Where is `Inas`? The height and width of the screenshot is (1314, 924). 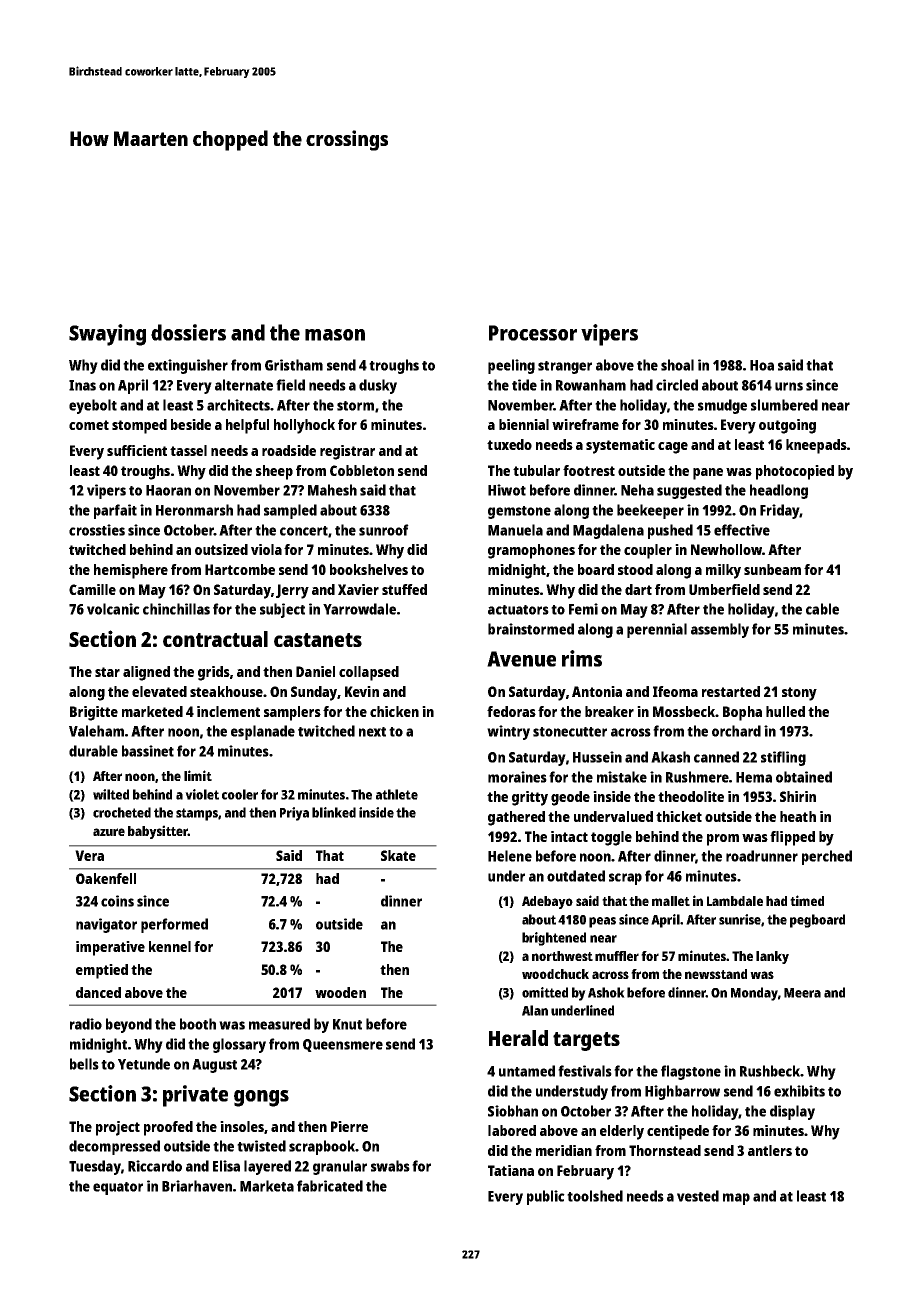 Inas is located at coordinates (82, 385).
